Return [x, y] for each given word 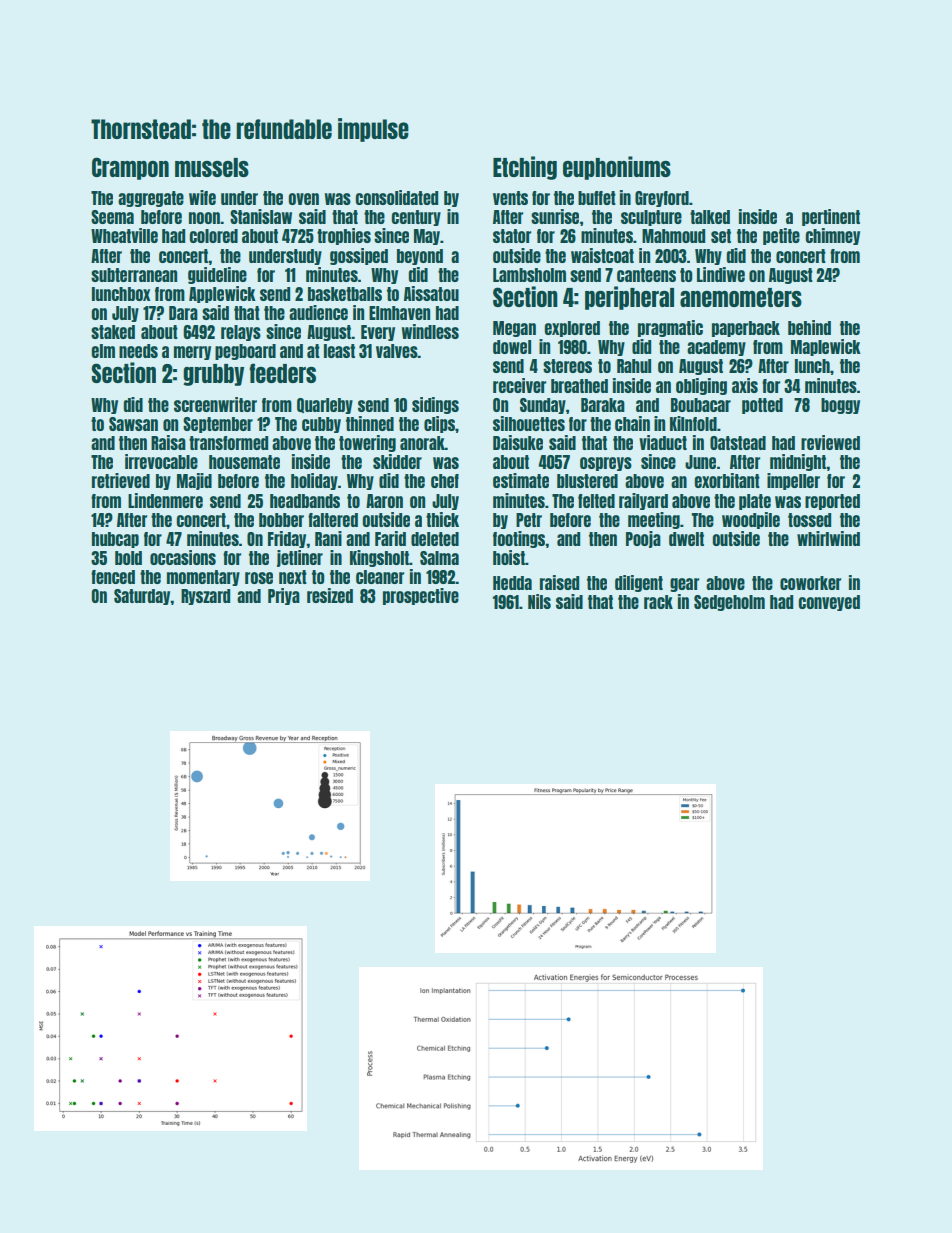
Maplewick [826, 347]
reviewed [830, 442]
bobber [281, 520]
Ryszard [205, 597]
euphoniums [617, 168]
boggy [840, 406]
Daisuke [518, 442]
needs [138, 351]
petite [781, 236]
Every [378, 333]
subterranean [134, 275]
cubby [321, 425]
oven [304, 199]
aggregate [151, 199]
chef [445, 481]
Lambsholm [529, 275]
